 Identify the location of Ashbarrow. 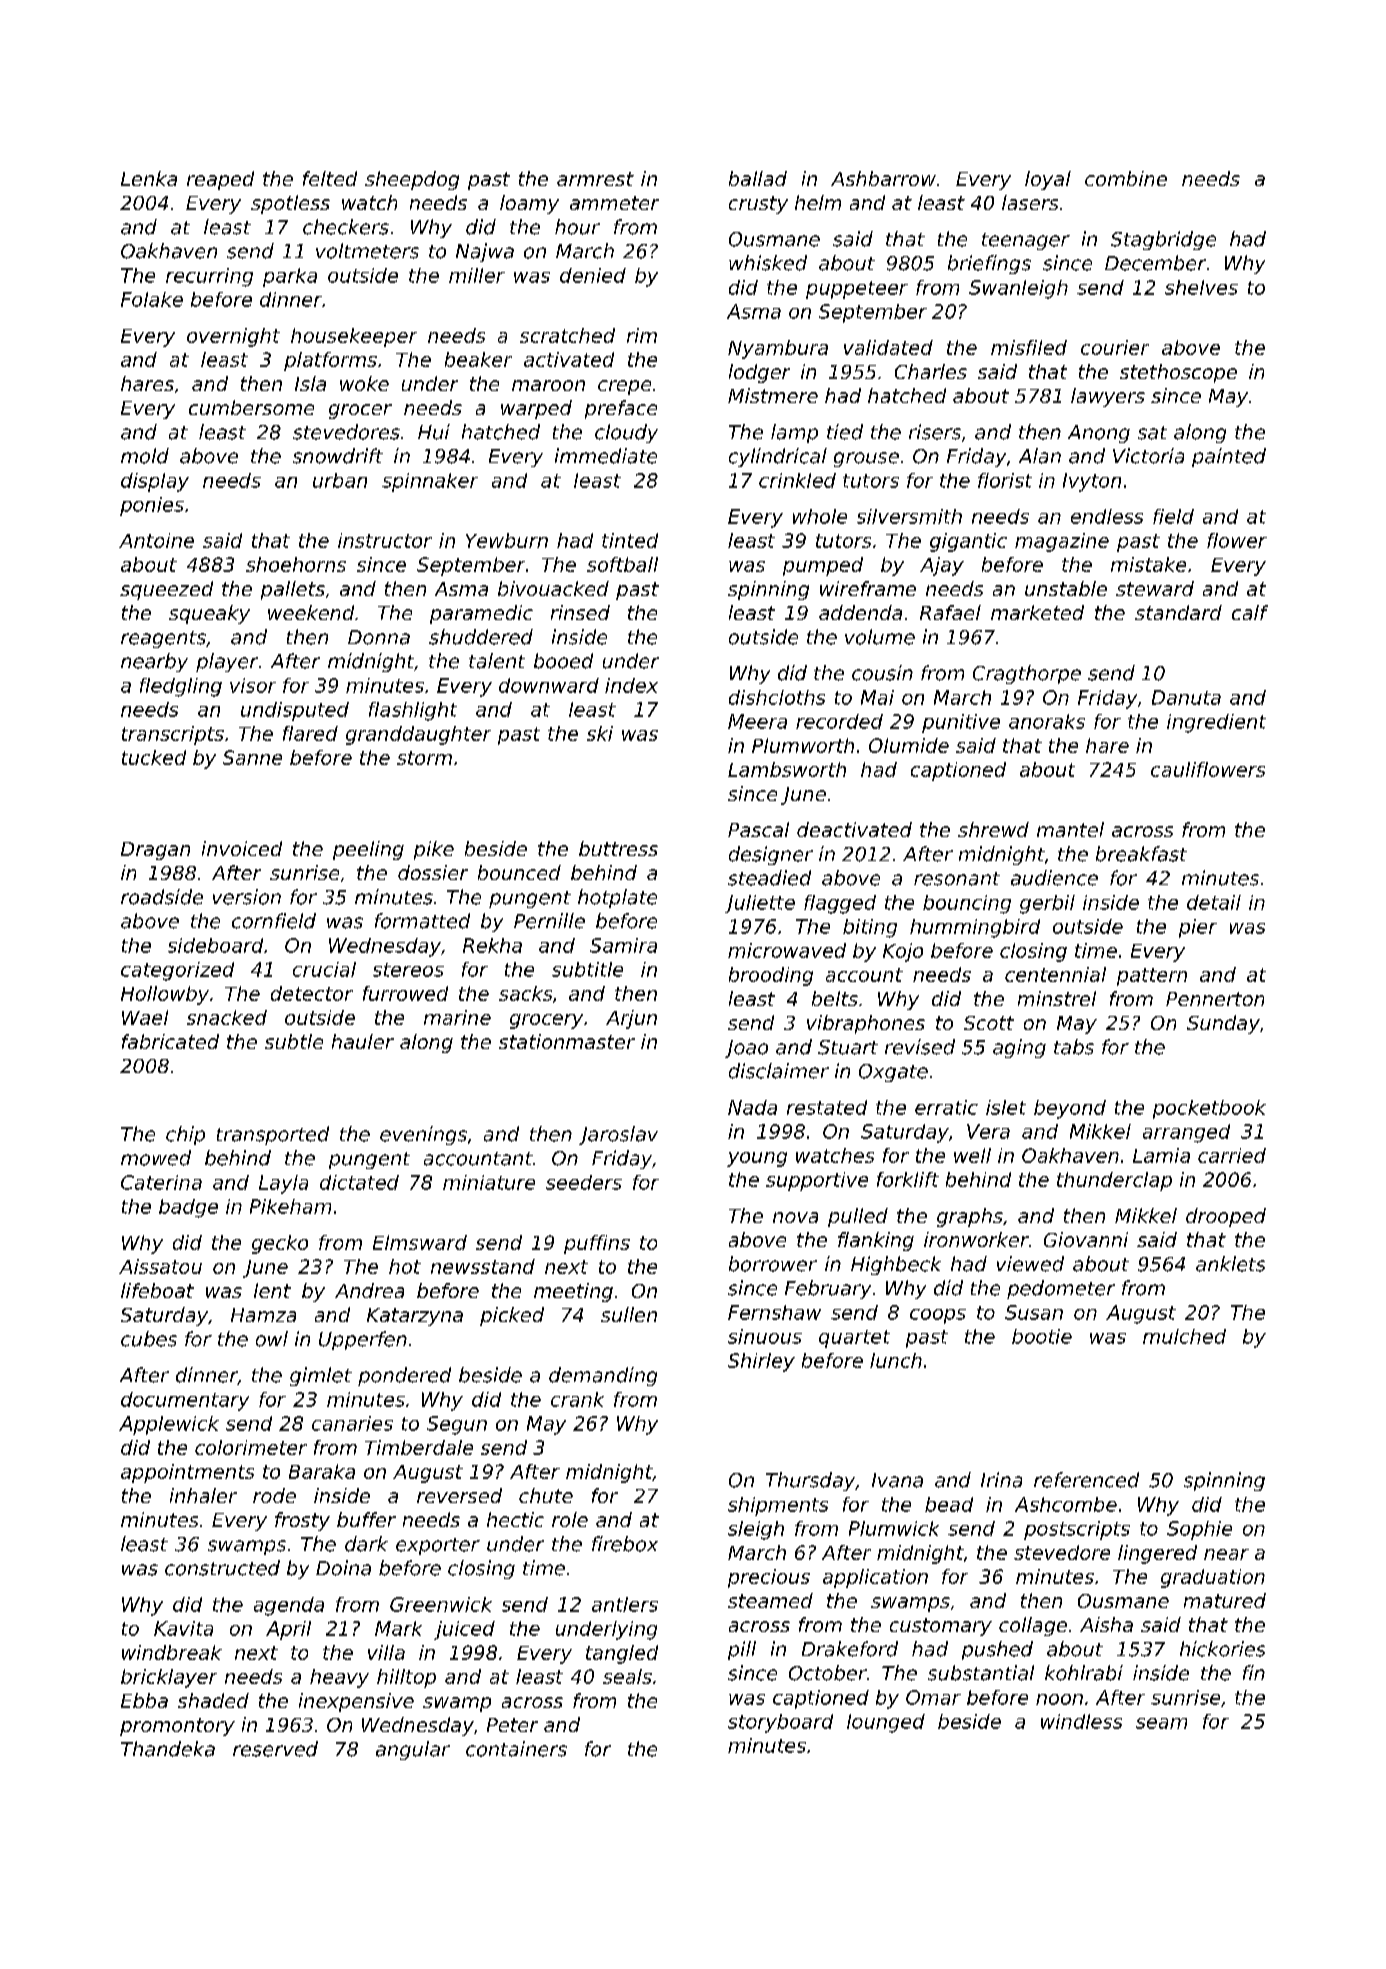
(883, 178).
